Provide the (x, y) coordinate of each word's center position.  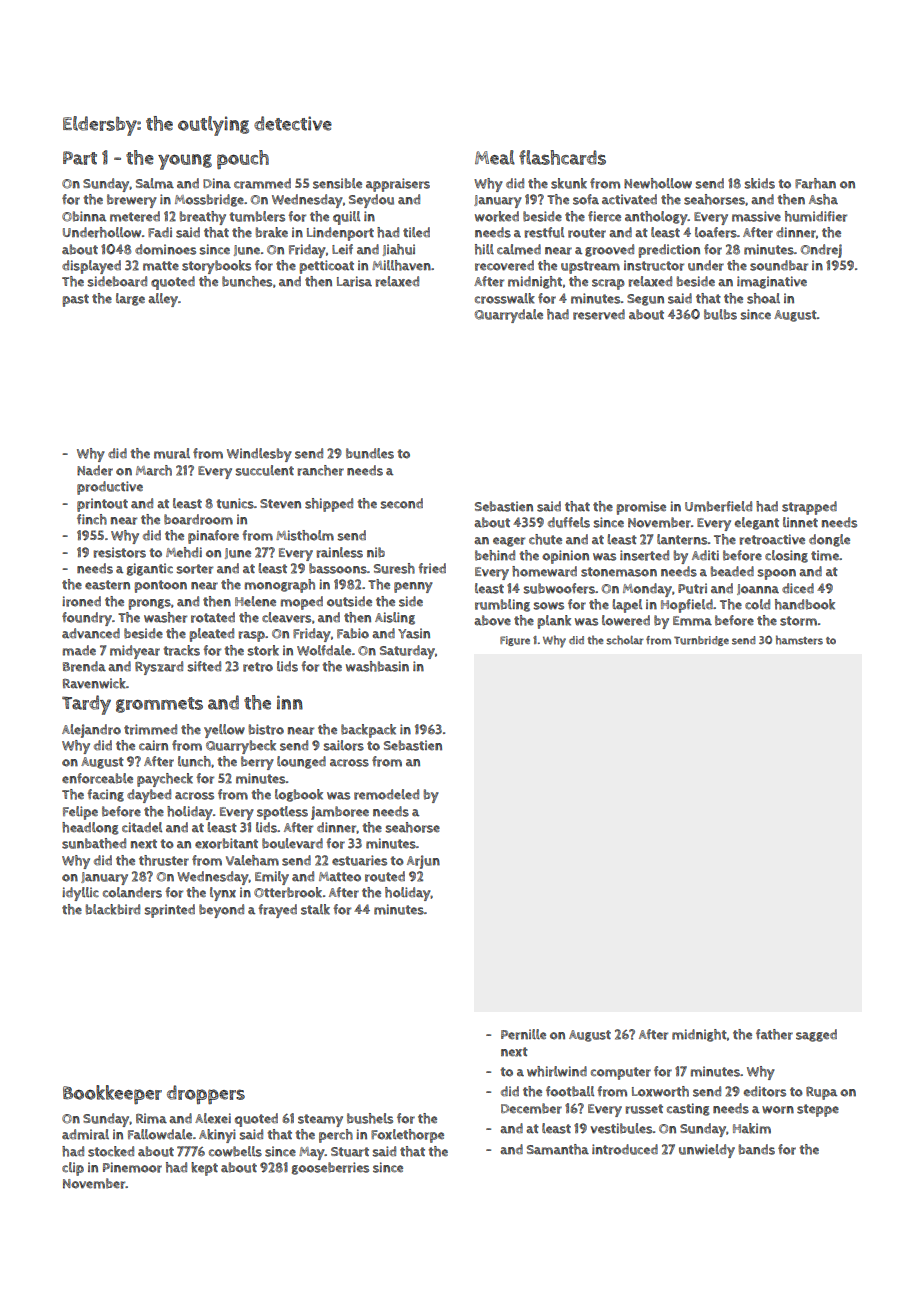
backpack (368, 731)
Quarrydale (509, 316)
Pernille (523, 1034)
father (774, 1034)
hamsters (799, 640)
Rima (151, 1118)
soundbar (779, 265)
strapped (809, 508)
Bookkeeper (112, 1094)
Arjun (423, 862)
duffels (569, 522)
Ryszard (159, 668)
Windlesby (259, 455)
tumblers (257, 216)
